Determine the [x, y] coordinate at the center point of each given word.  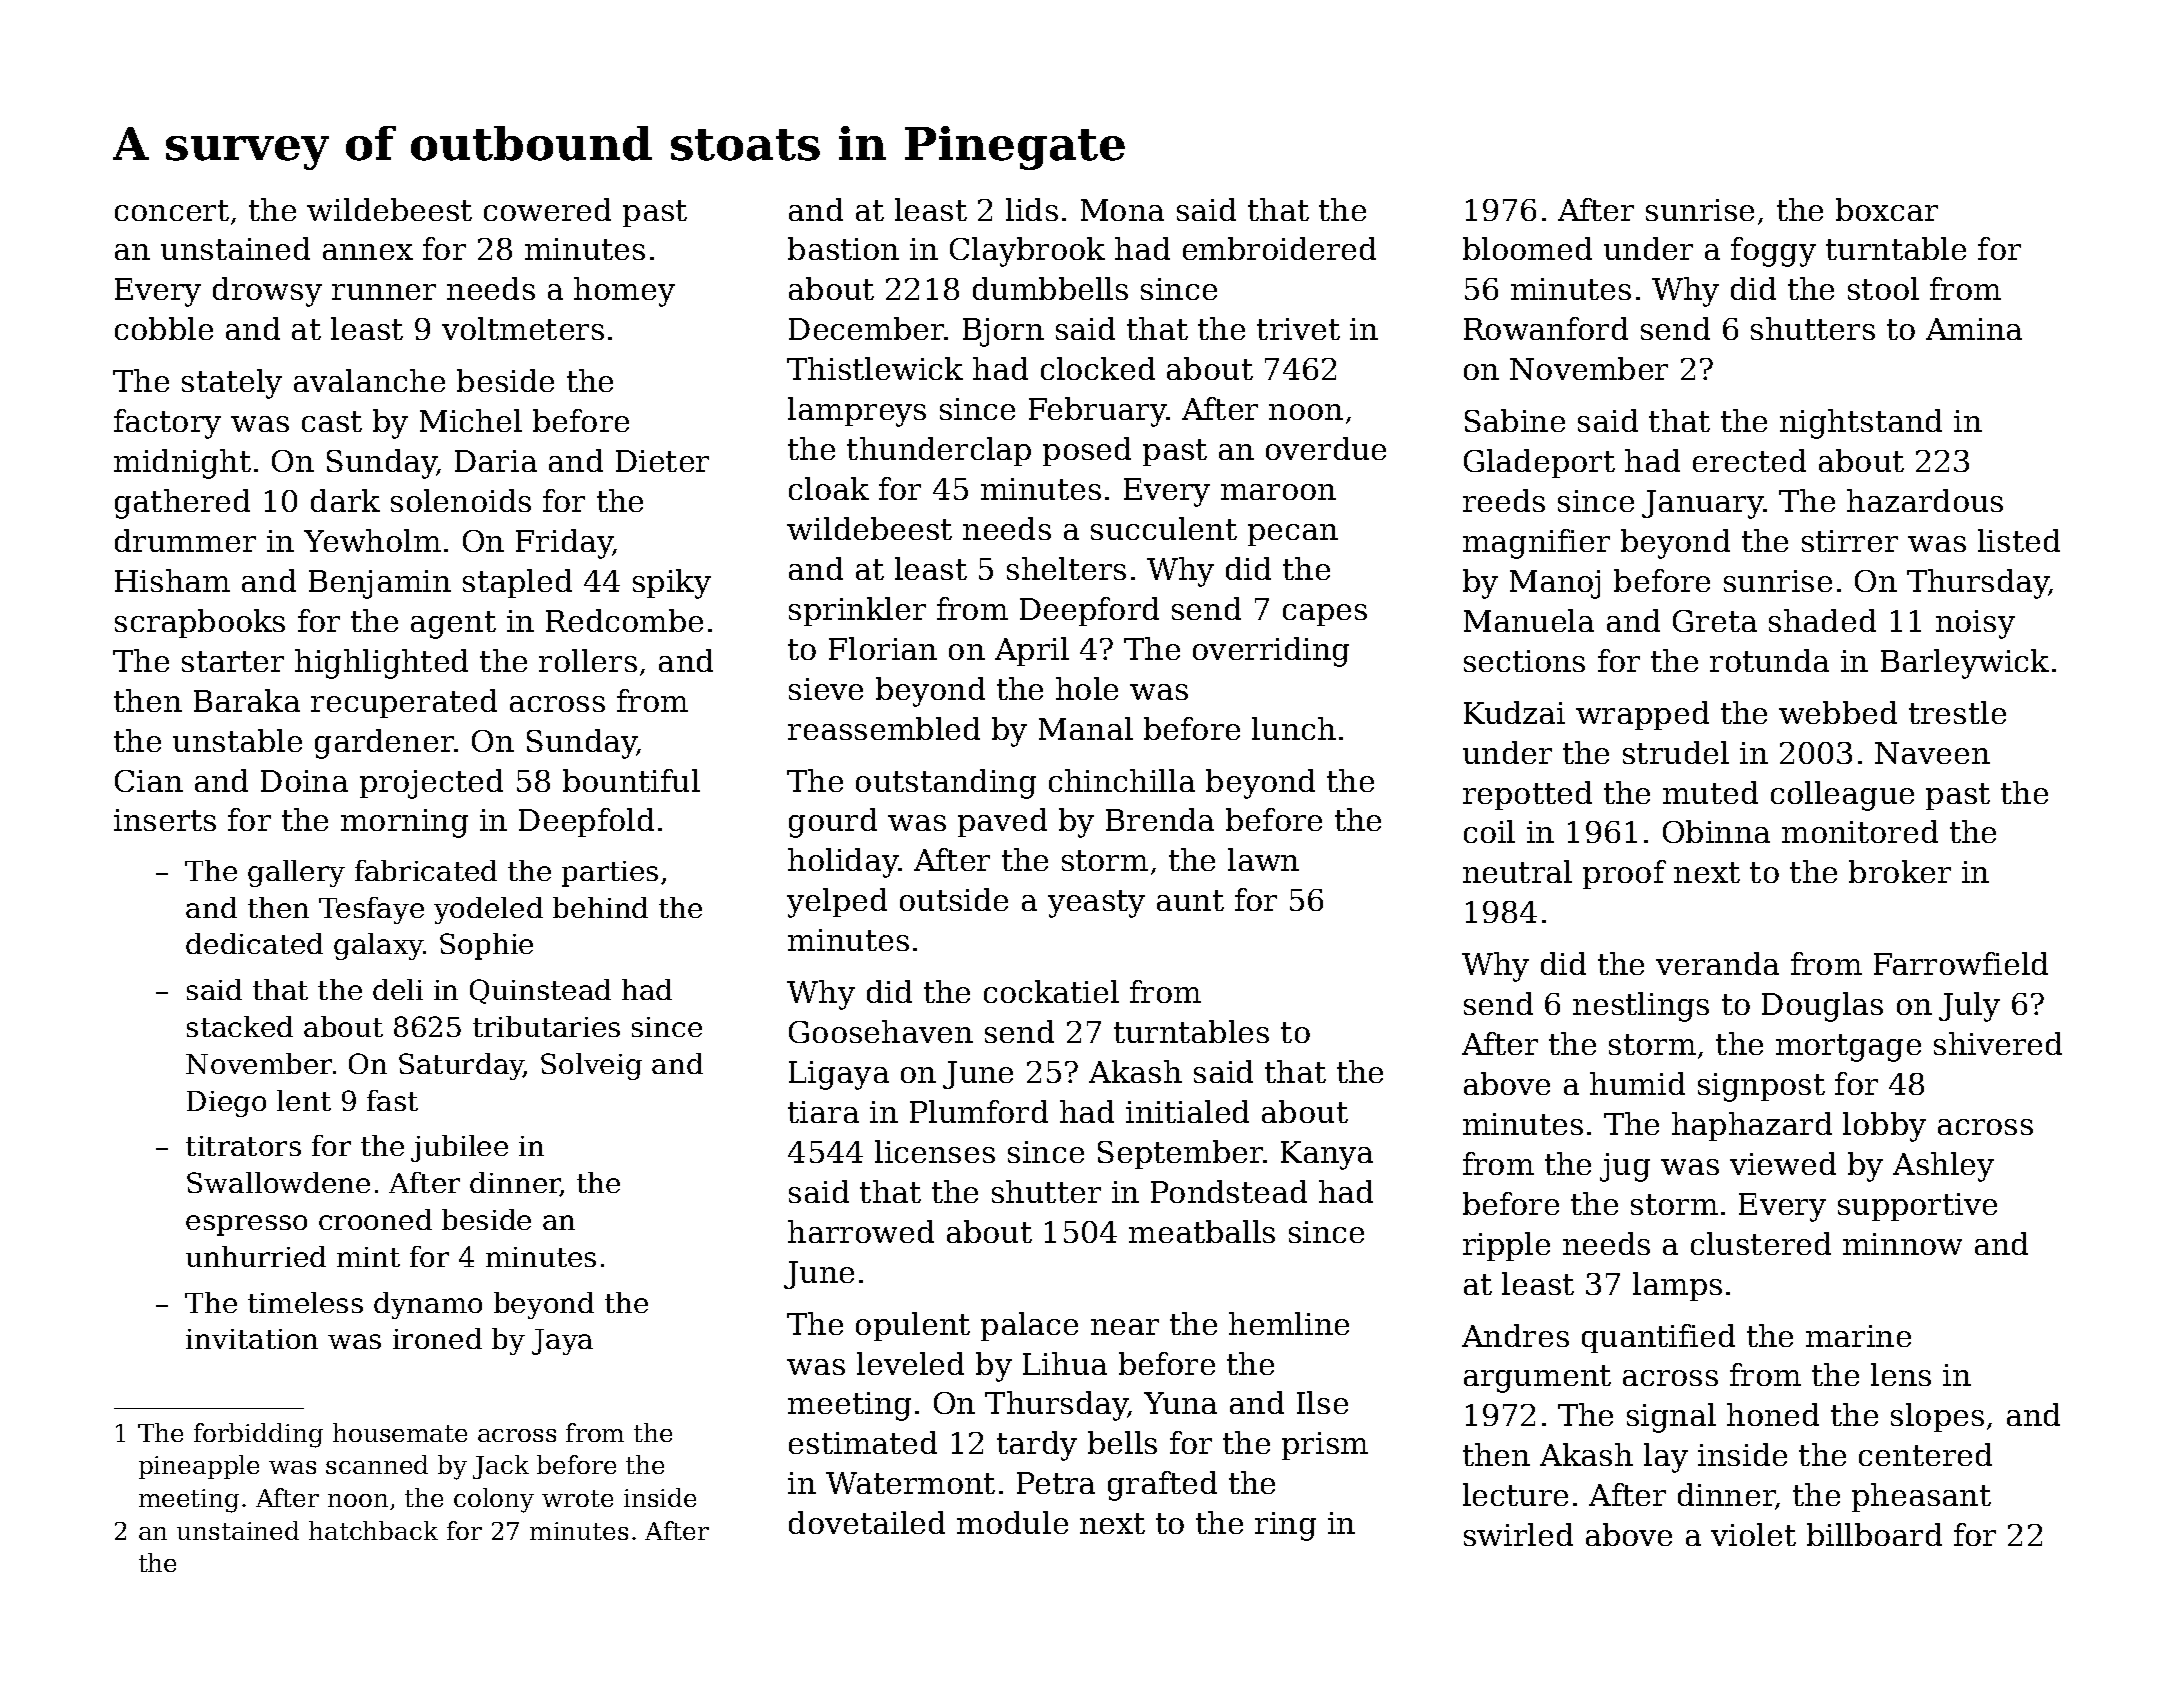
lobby [1884, 1127]
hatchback [373, 1530]
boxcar [1887, 209]
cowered [547, 209]
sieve [826, 689]
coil [1489, 831]
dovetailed [867, 1522]
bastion [843, 248]
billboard [1874, 1534]
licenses [935, 1151]
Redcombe [624, 620]
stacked [240, 1026]
